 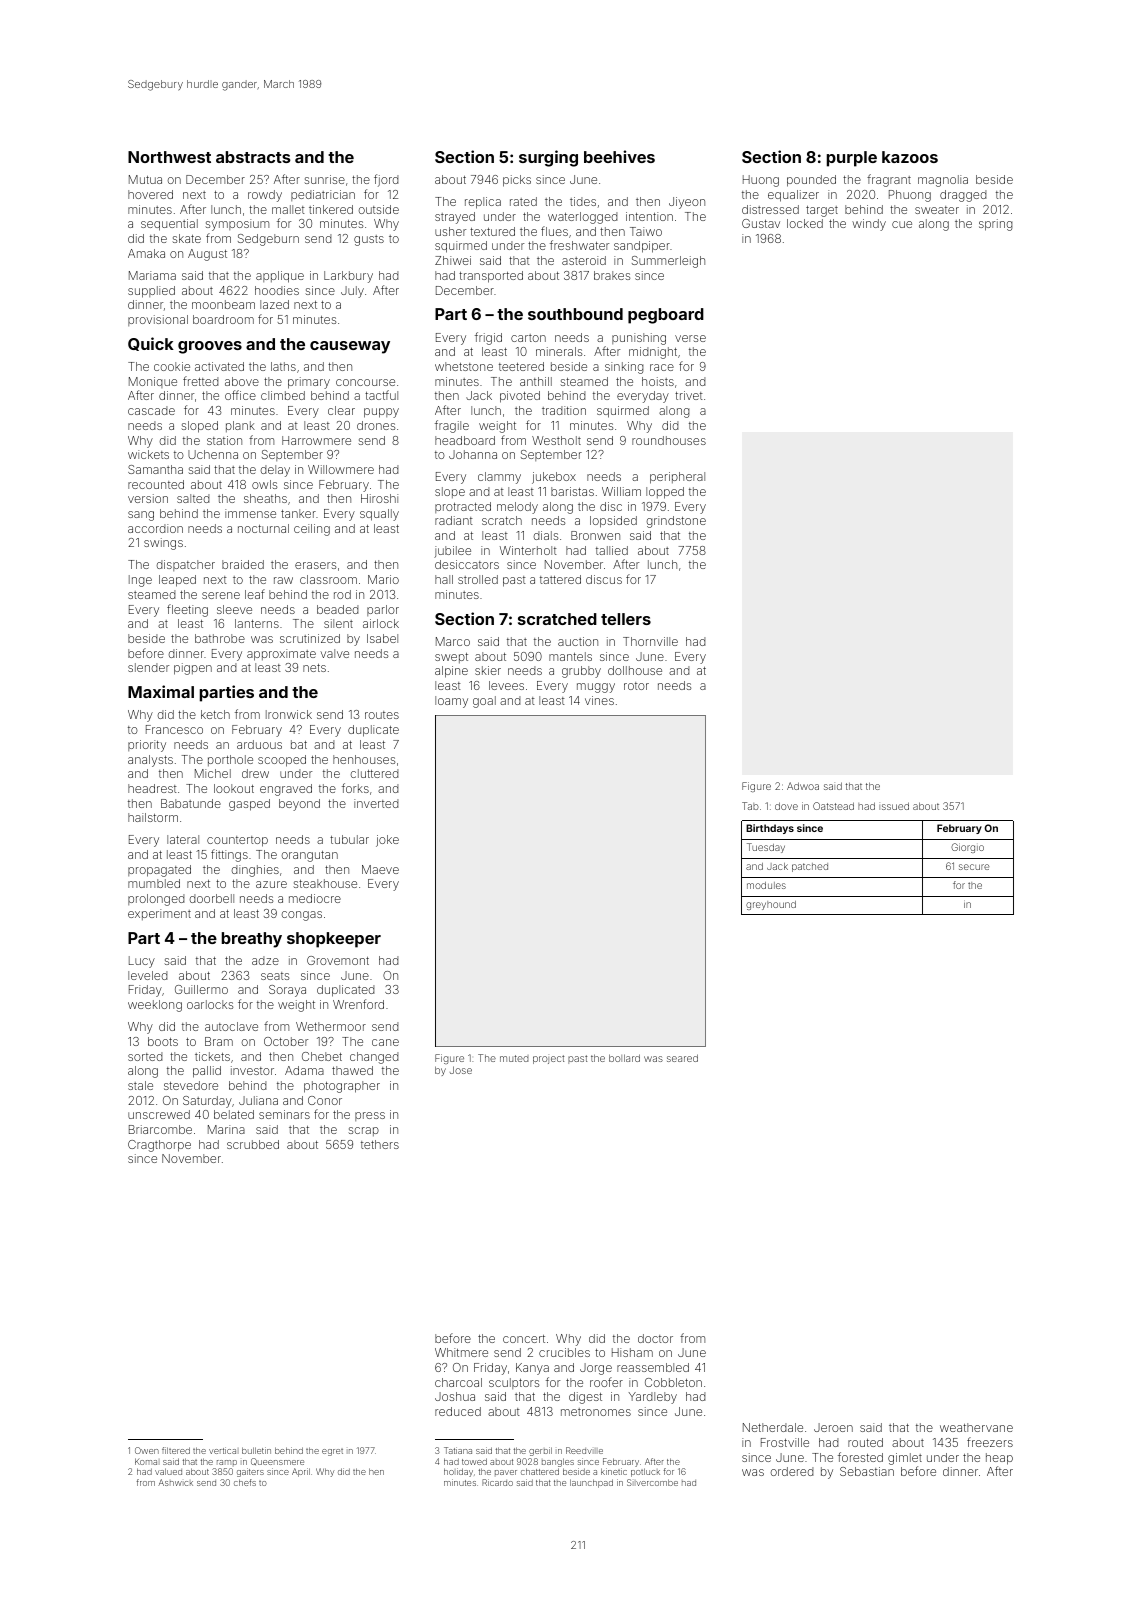 What do you see at coordinates (558, 1462) in the screenshot?
I see `bangles` at bounding box center [558, 1462].
